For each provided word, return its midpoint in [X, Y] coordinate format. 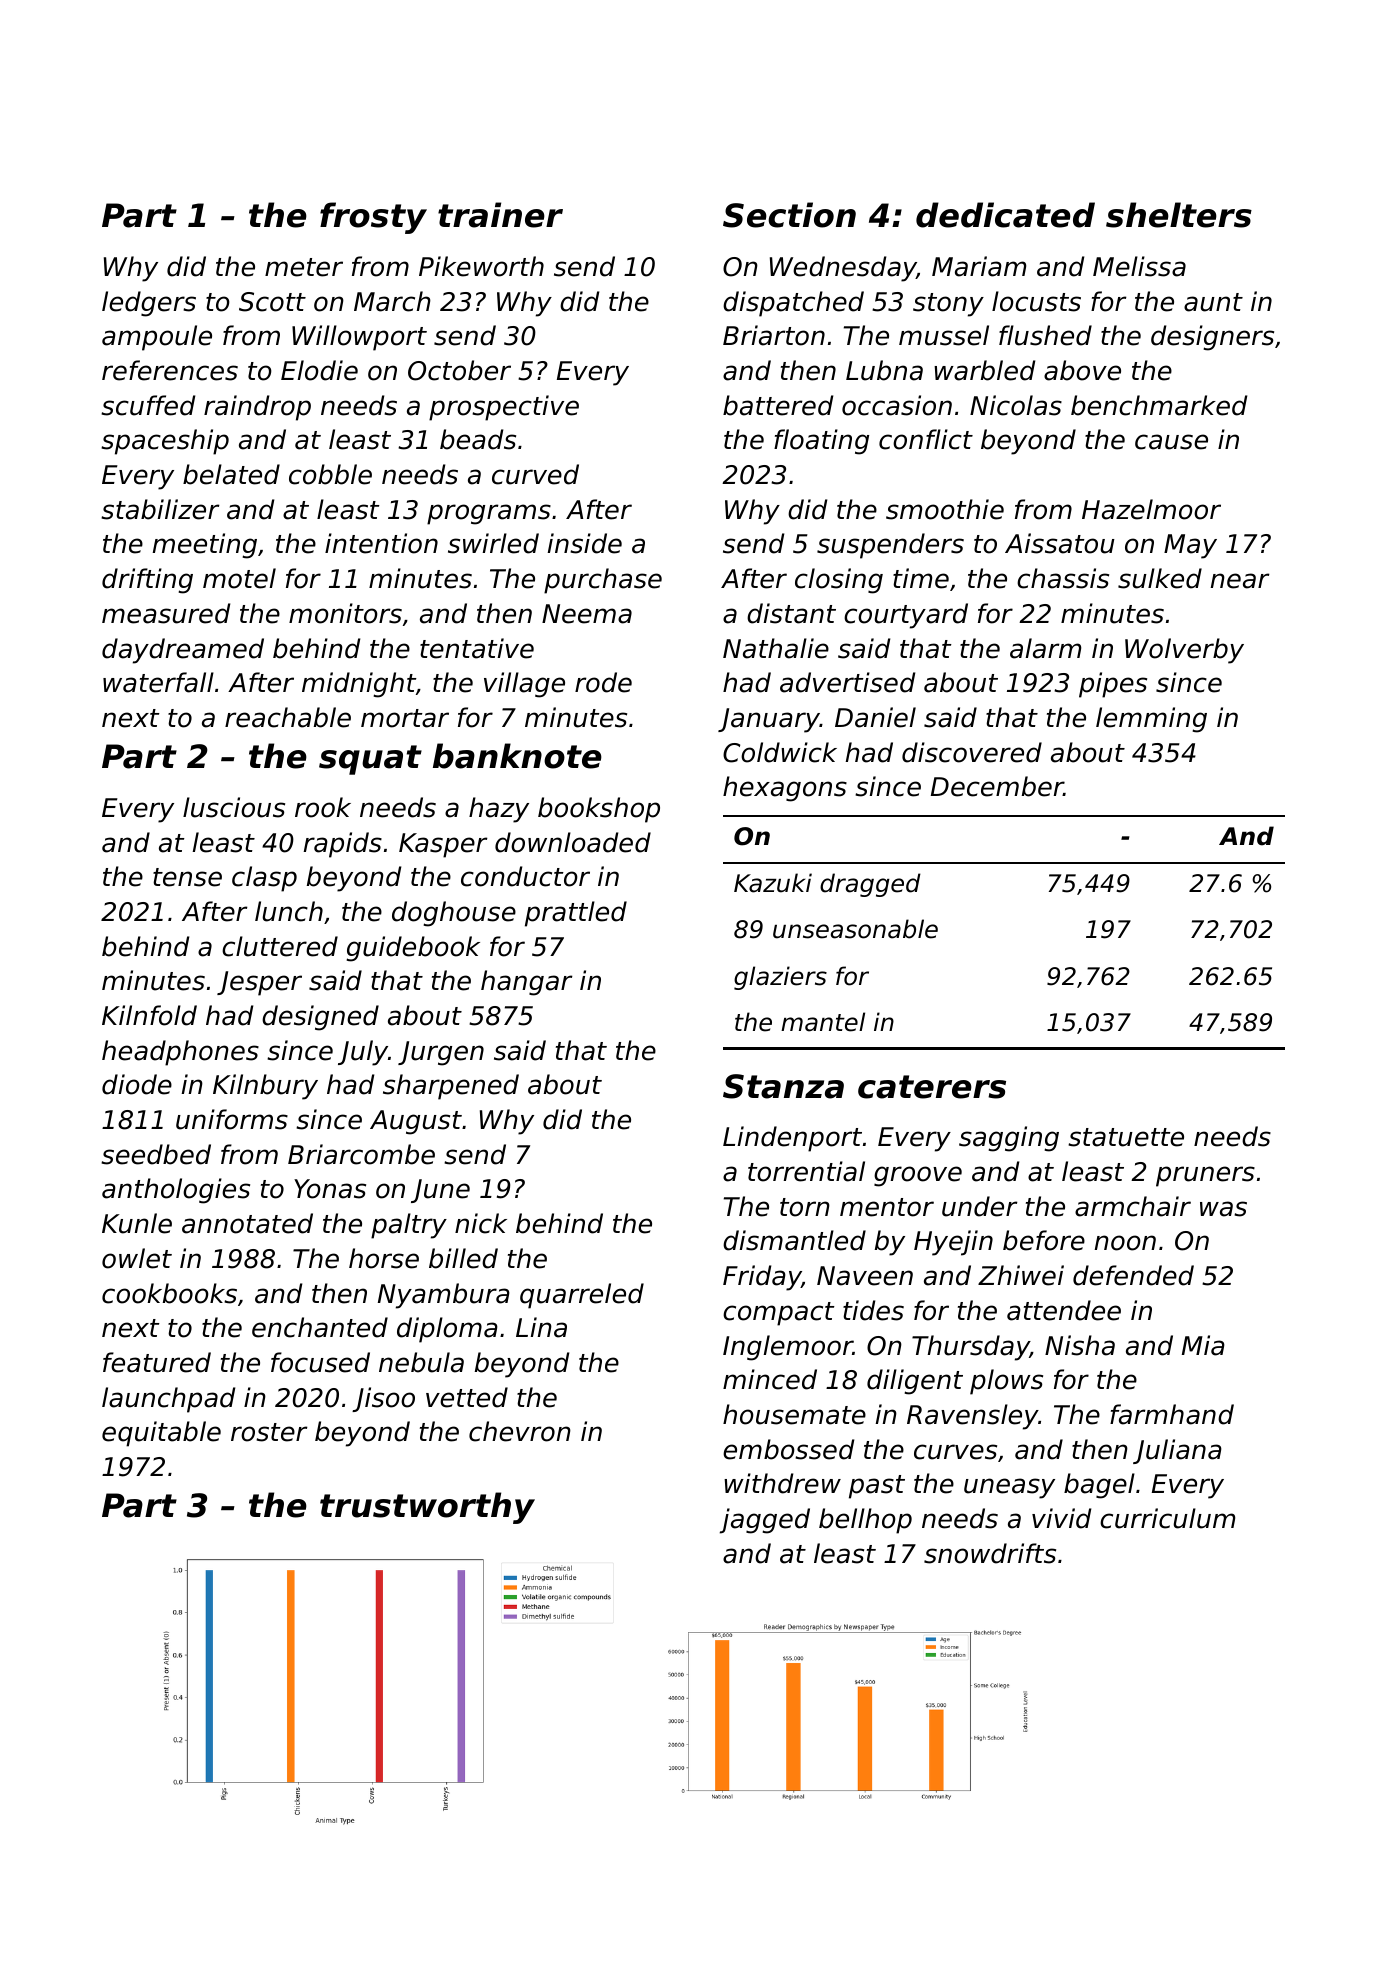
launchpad [168, 1400]
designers [1212, 338]
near [1240, 581]
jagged [765, 1521]
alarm [1045, 648]
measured [166, 613]
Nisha [1080, 1345]
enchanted [320, 1327]
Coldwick [780, 752]
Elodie [319, 370]
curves [955, 1452]
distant [791, 613]
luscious [234, 807]
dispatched [793, 304]
